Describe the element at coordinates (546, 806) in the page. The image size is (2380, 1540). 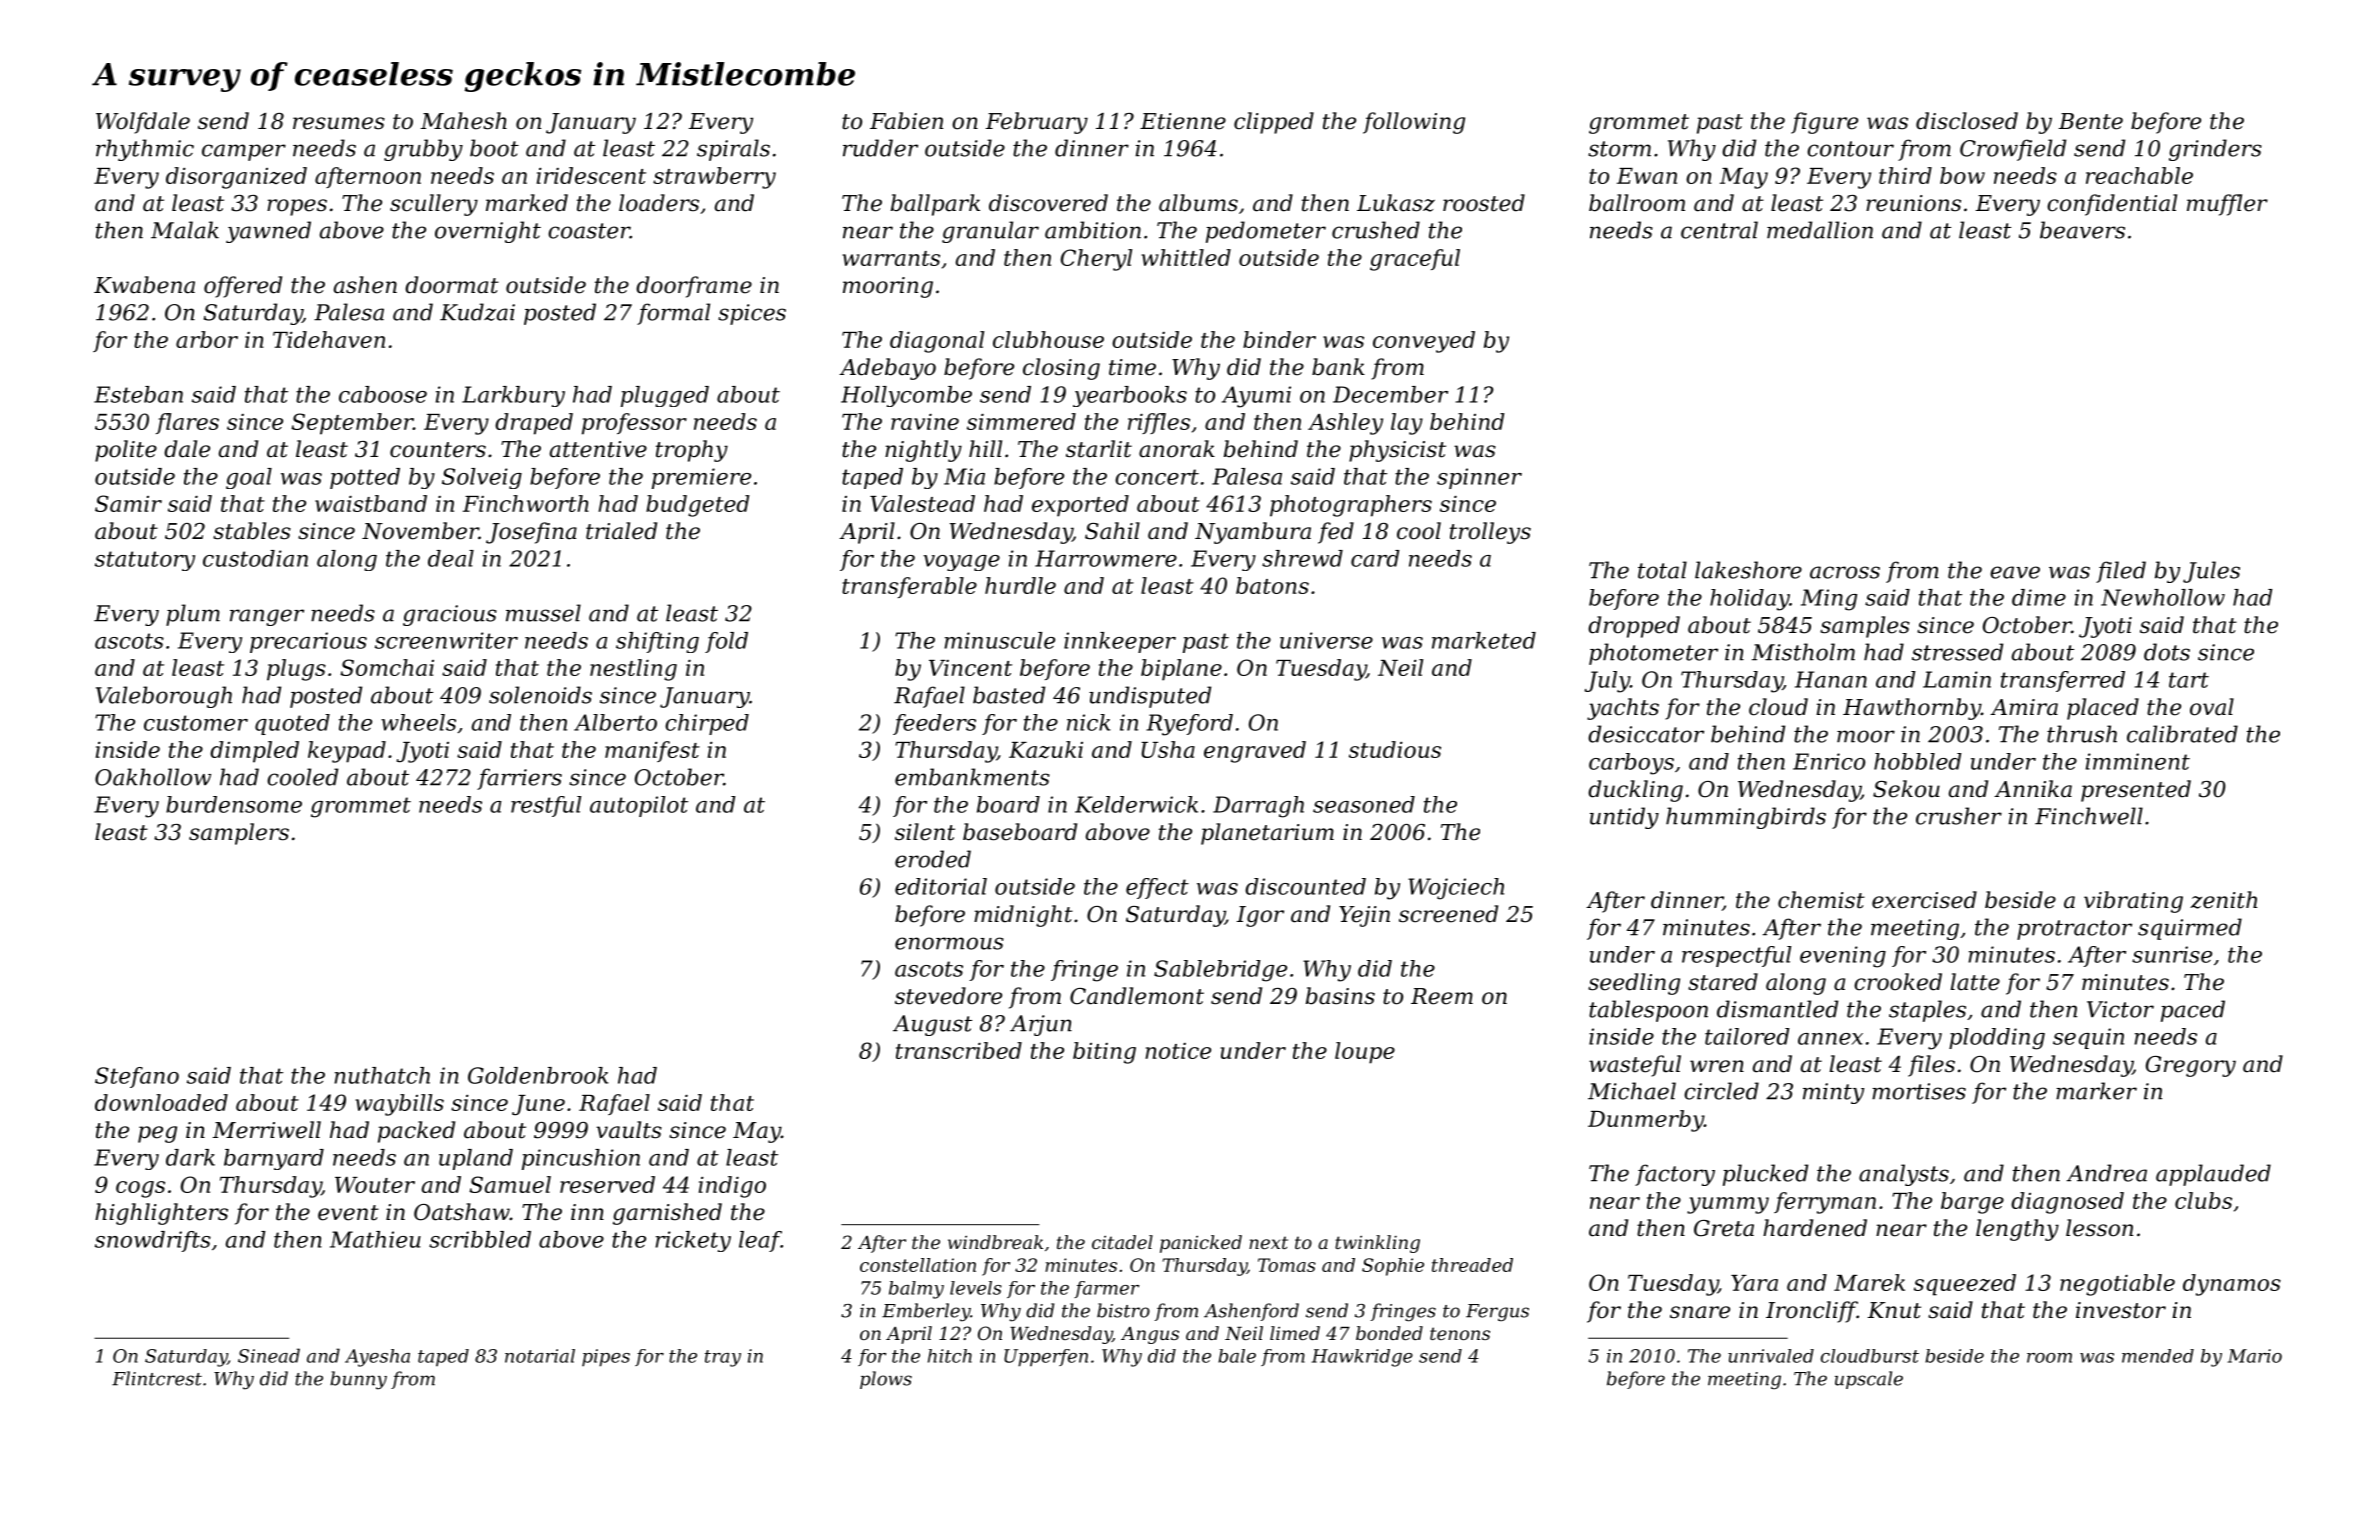
I see `restful` at that location.
